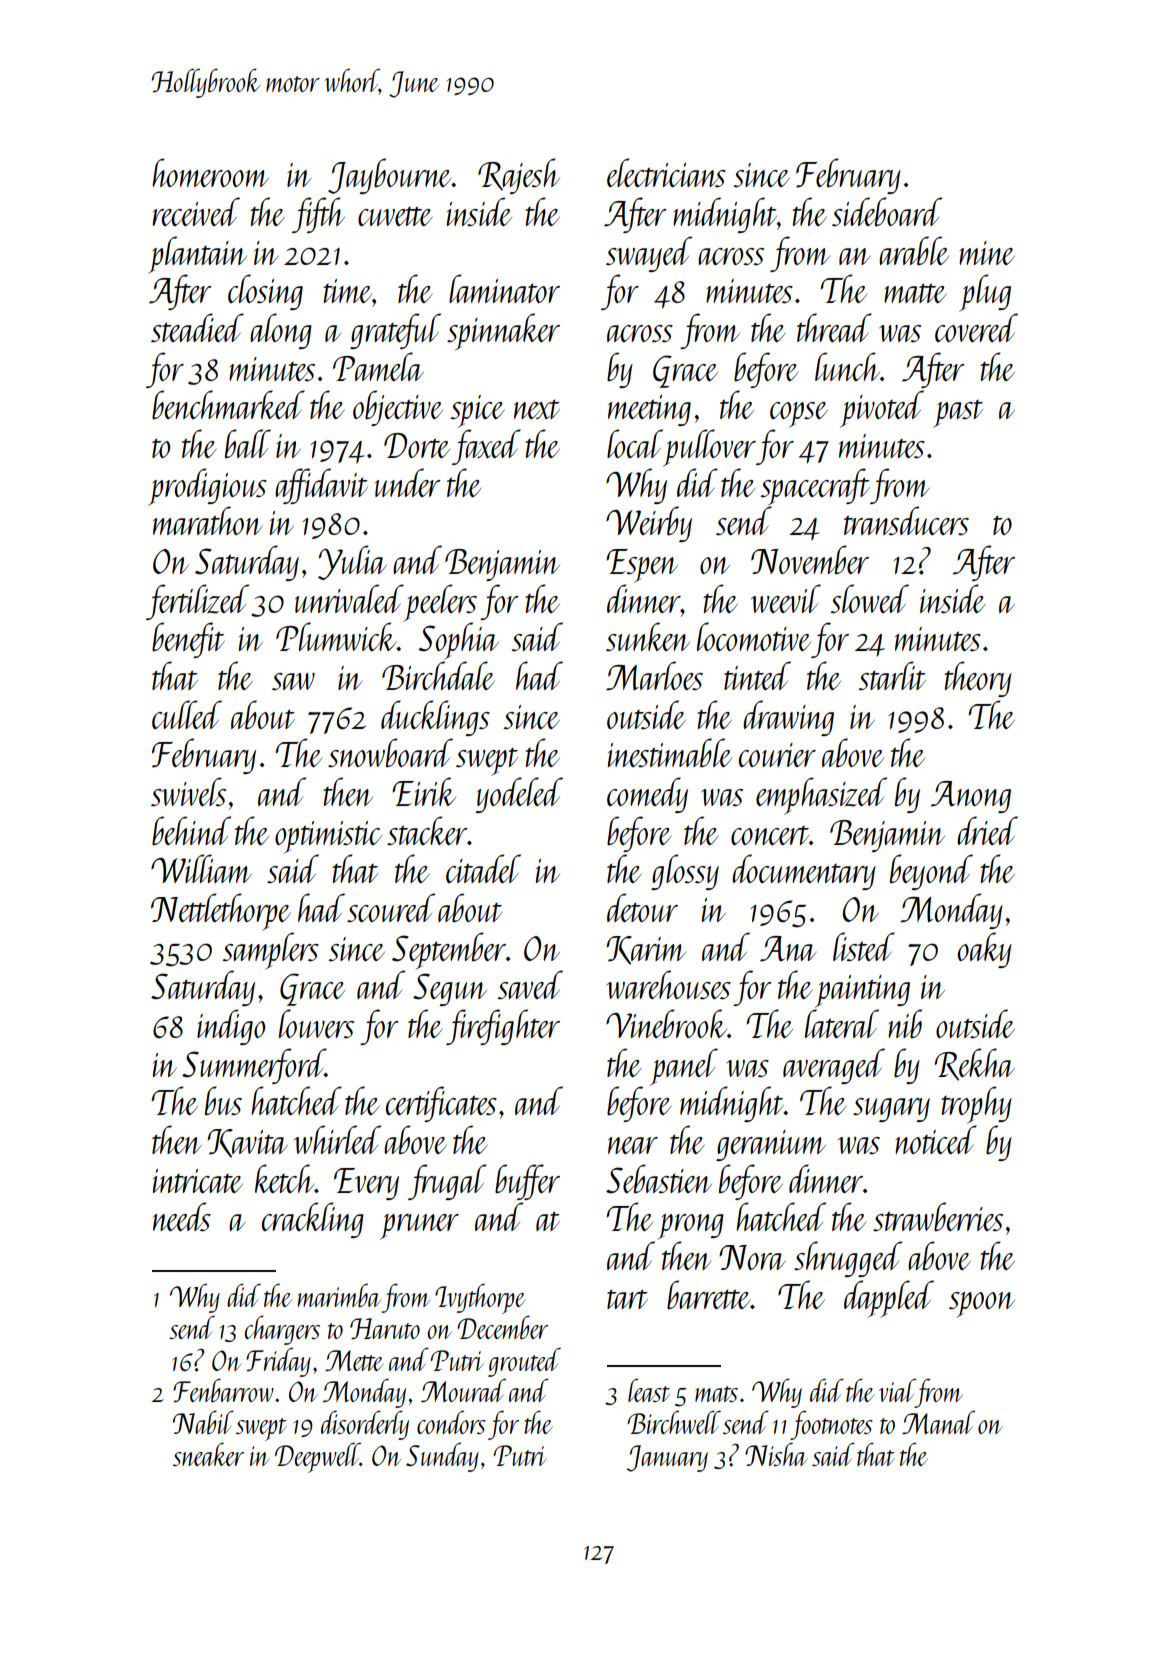  I want to click on January, so click(667, 1458).
